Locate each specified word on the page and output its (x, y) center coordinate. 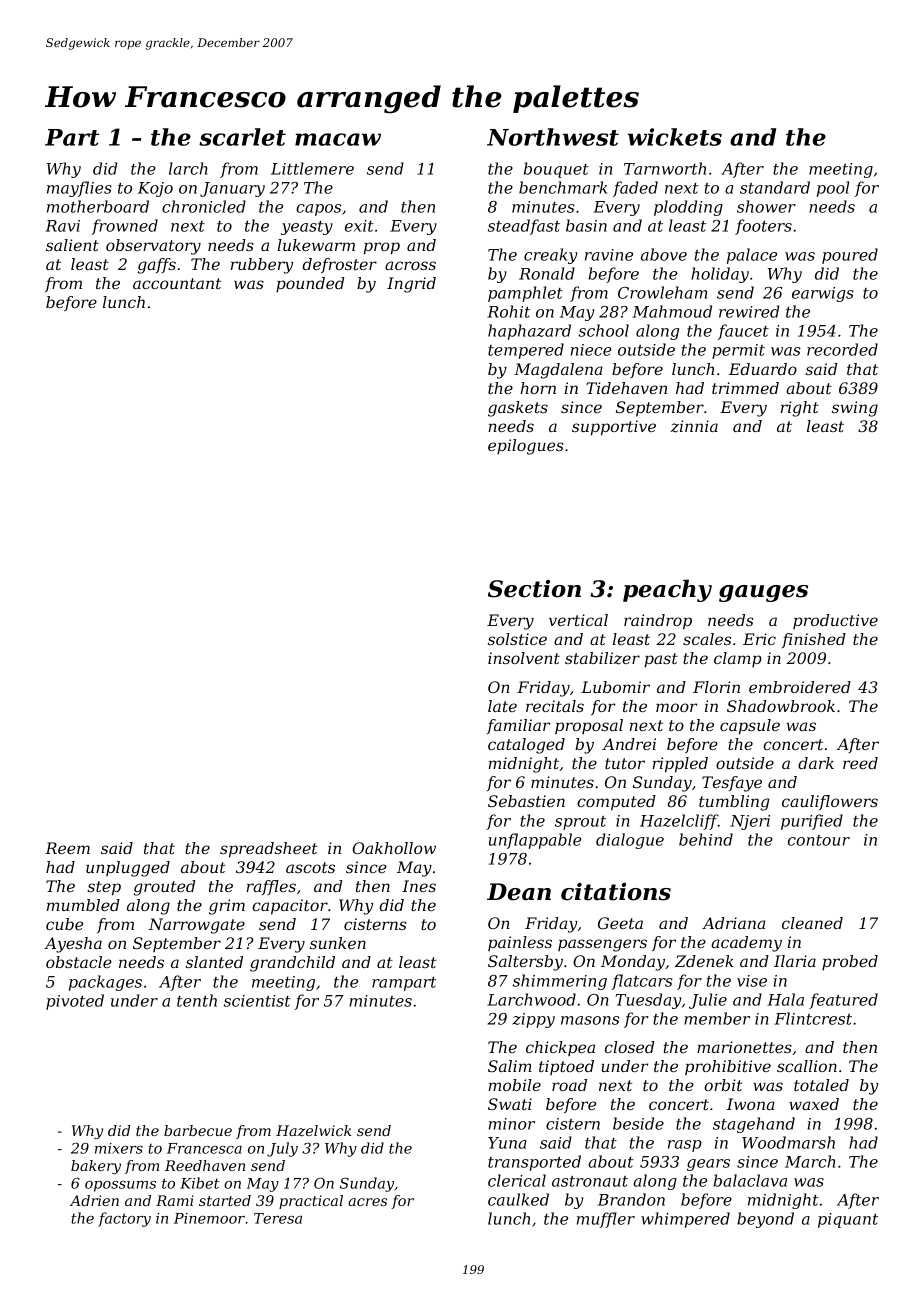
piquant (848, 1220)
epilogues (526, 447)
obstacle (79, 962)
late (502, 706)
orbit (723, 1085)
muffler (606, 1220)
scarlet (242, 137)
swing (855, 409)
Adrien (94, 1200)
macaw (338, 139)
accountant (177, 283)
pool (833, 189)
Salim (510, 1066)
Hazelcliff (679, 822)
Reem (67, 848)
